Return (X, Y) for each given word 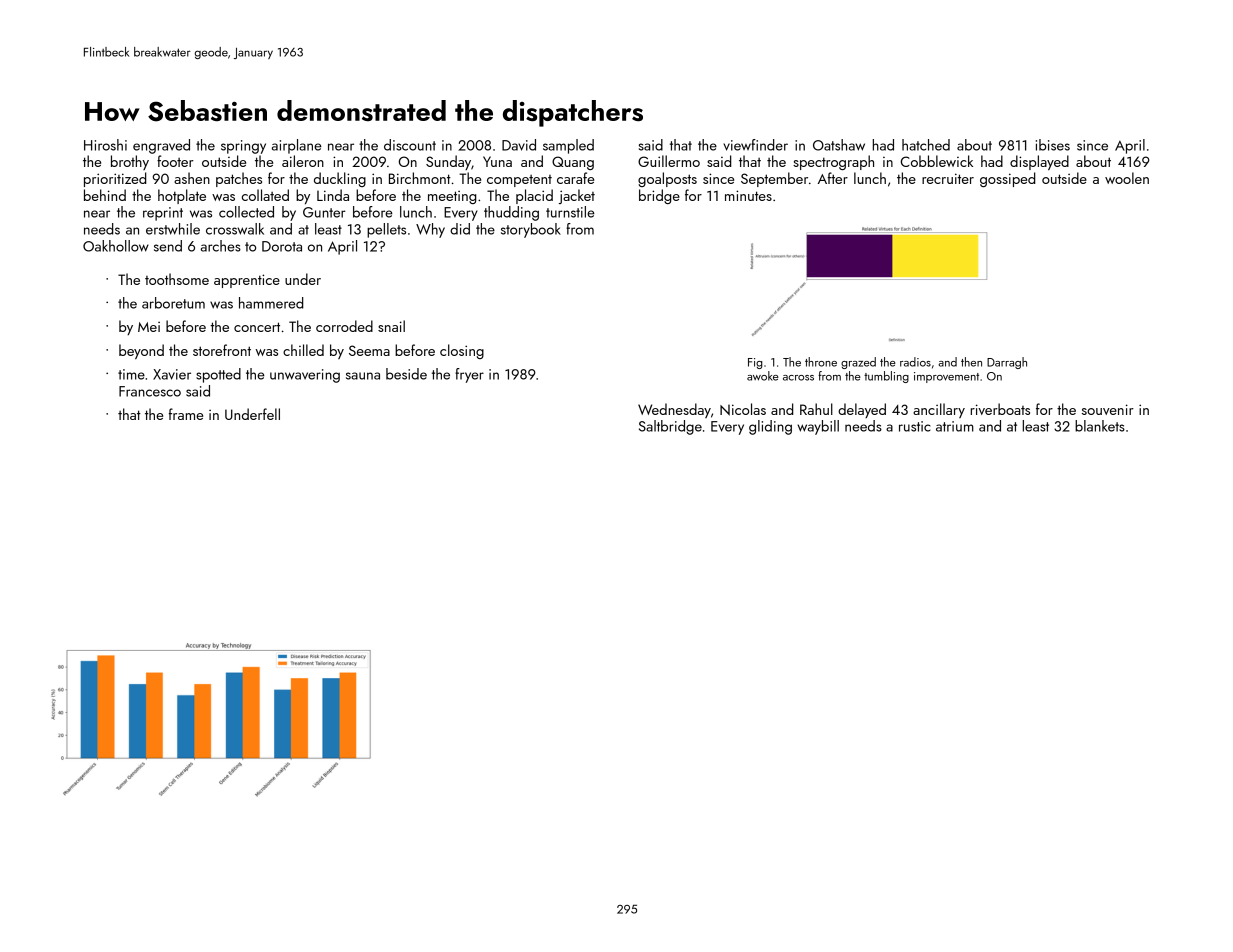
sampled (568, 146)
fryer (469, 375)
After (833, 178)
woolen (1127, 178)
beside (406, 374)
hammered (271, 303)
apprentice (247, 281)
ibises (1053, 145)
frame (186, 414)
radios (915, 362)
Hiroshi (105, 145)
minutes (748, 195)
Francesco (150, 391)
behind (105, 195)
